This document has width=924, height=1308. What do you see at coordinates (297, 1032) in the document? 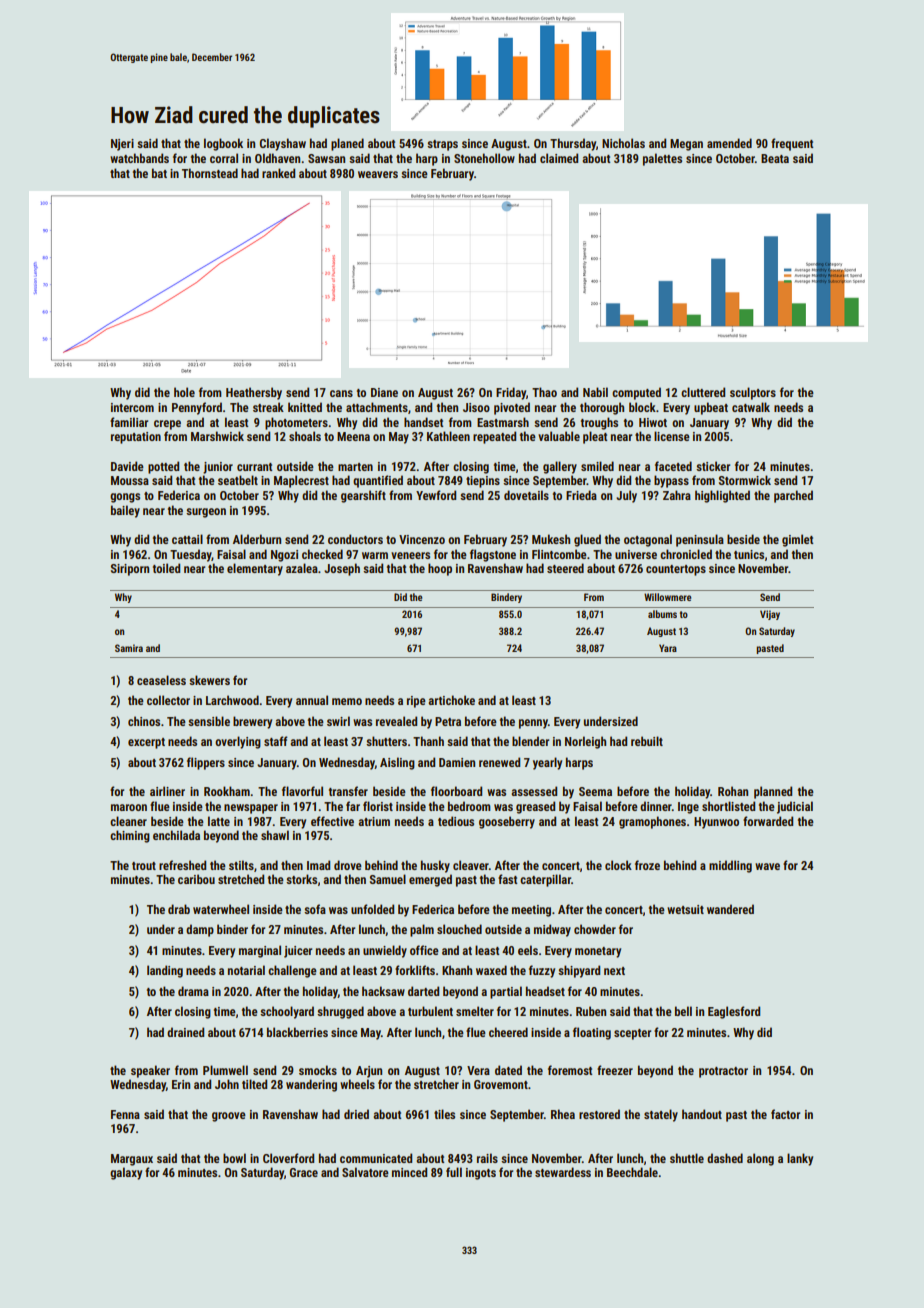
I see `blackberries` at bounding box center [297, 1032].
